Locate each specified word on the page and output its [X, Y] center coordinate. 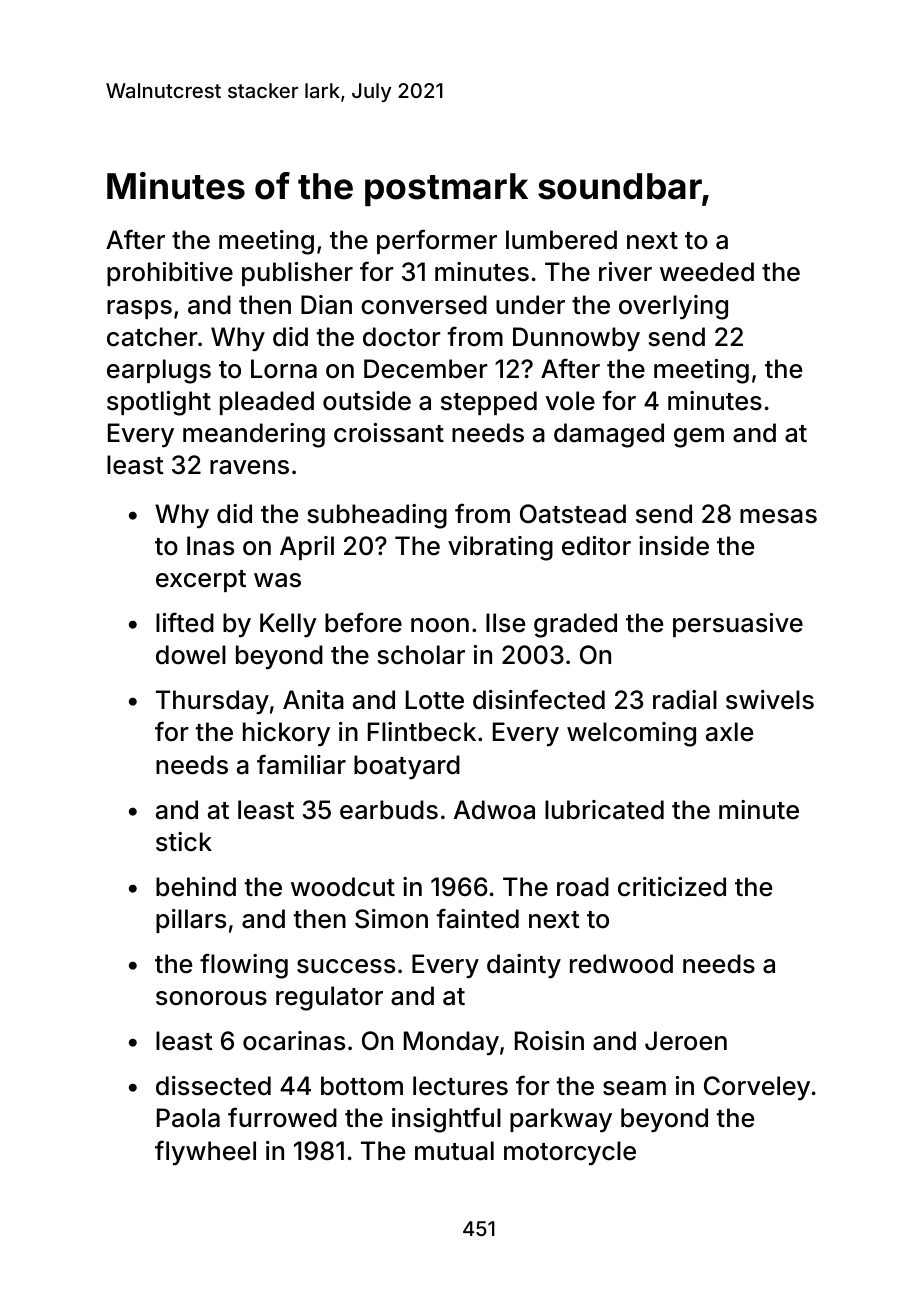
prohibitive [170, 274]
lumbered [561, 240]
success [346, 966]
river [625, 272]
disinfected [539, 699]
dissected [213, 1086]
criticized [672, 887]
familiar [301, 764]
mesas [778, 516]
